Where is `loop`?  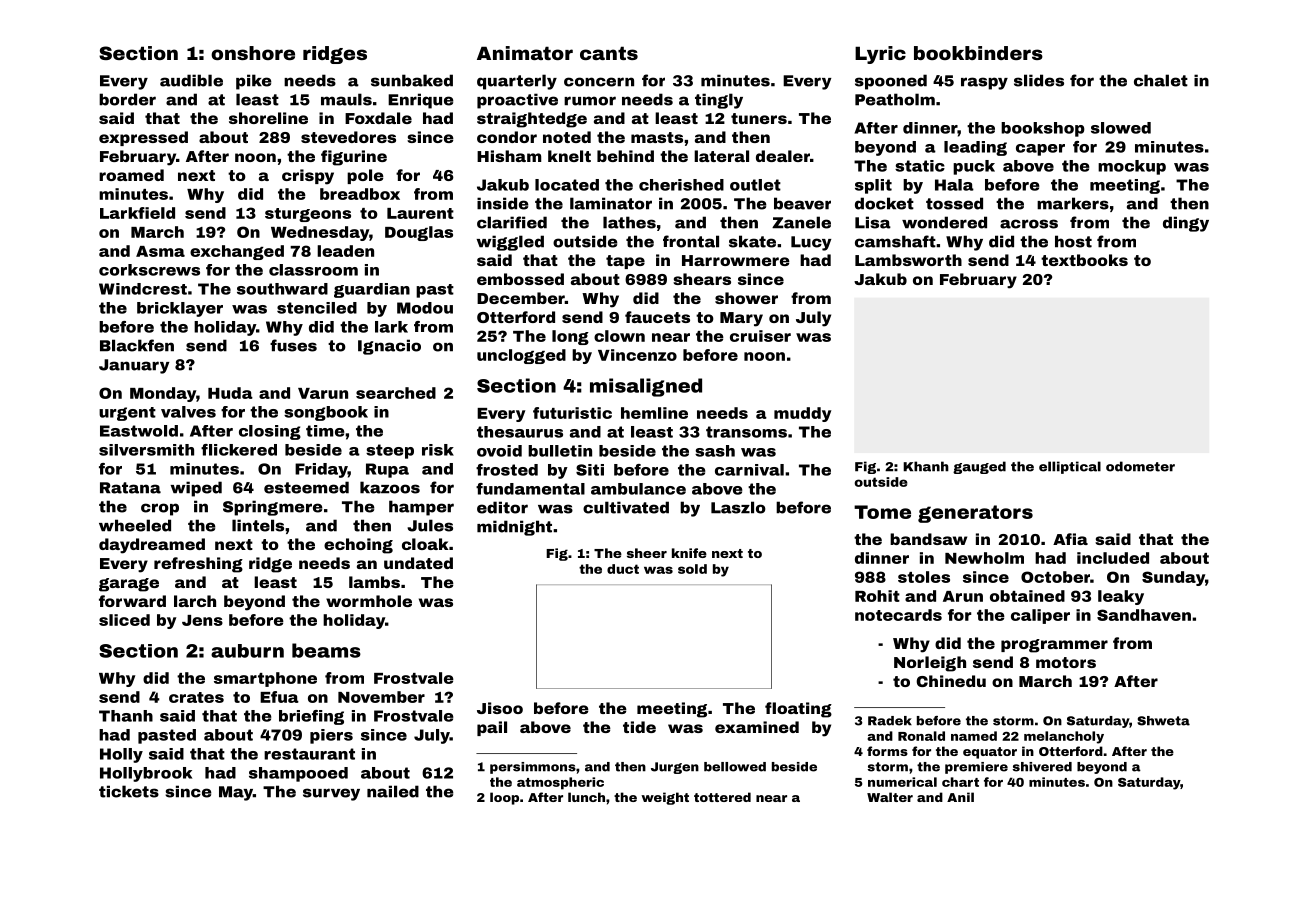 loop is located at coordinates (504, 798).
